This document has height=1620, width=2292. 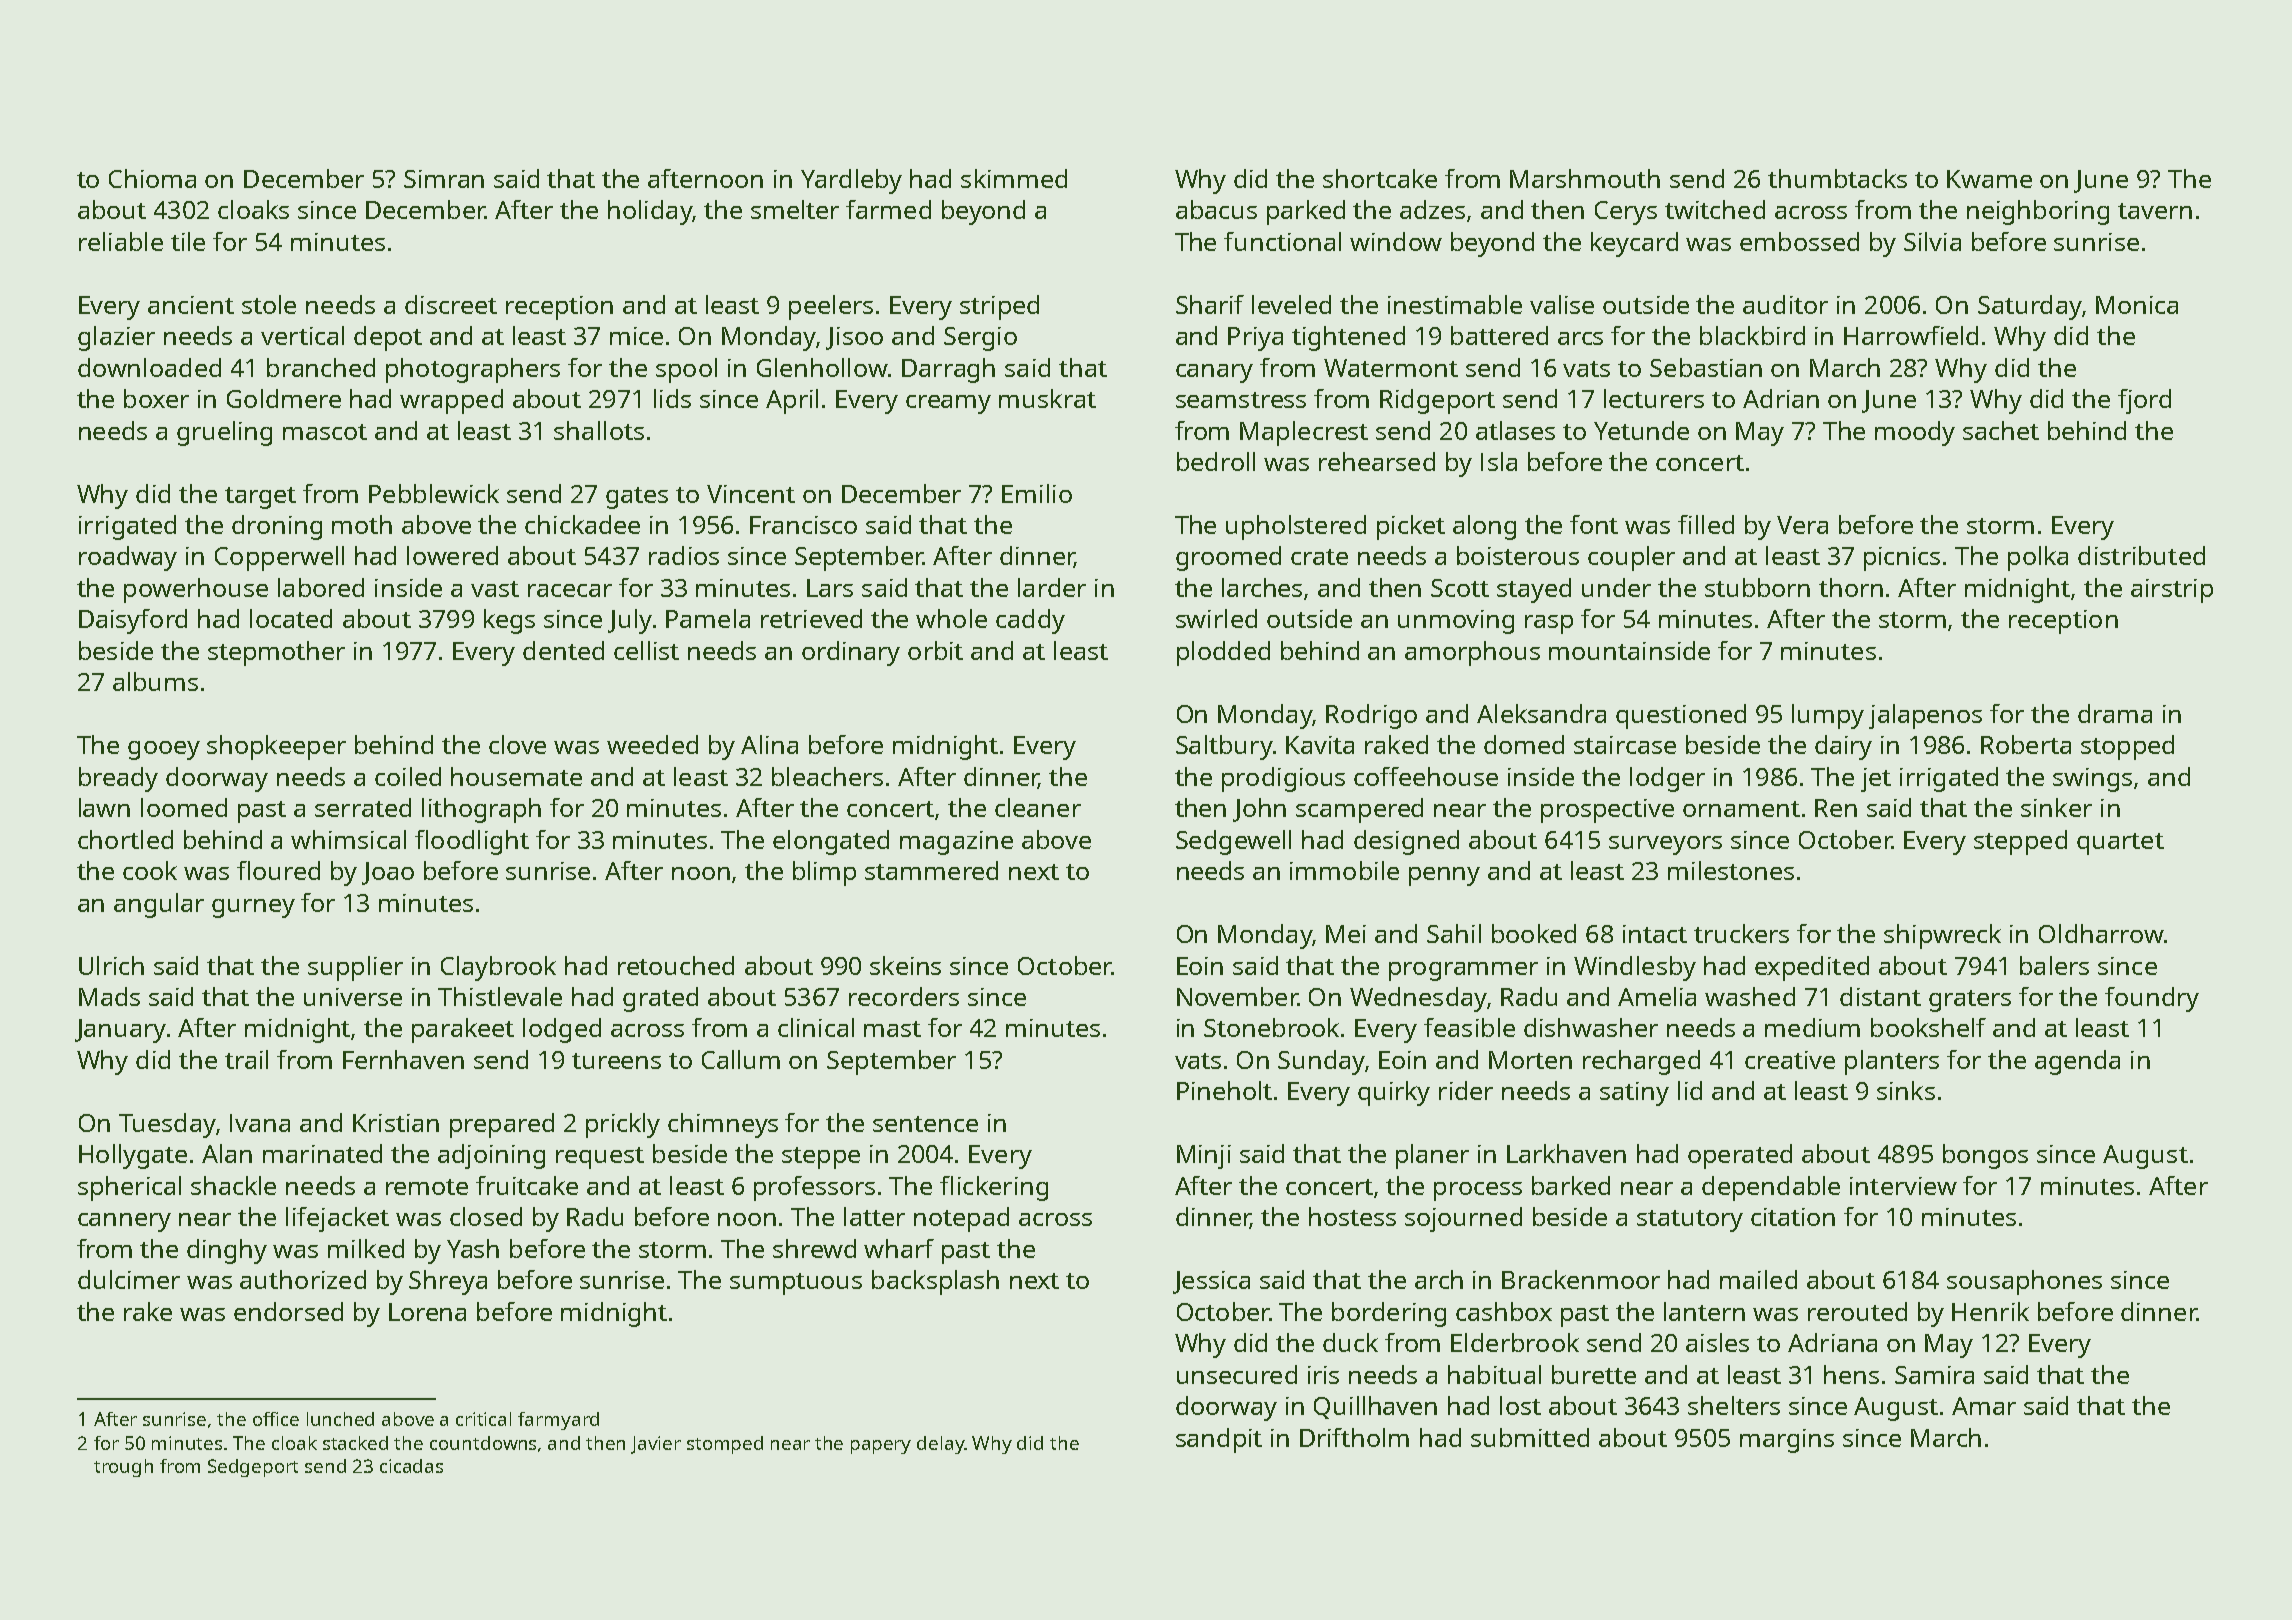 What do you see at coordinates (2115, 713) in the document?
I see `drama` at bounding box center [2115, 713].
